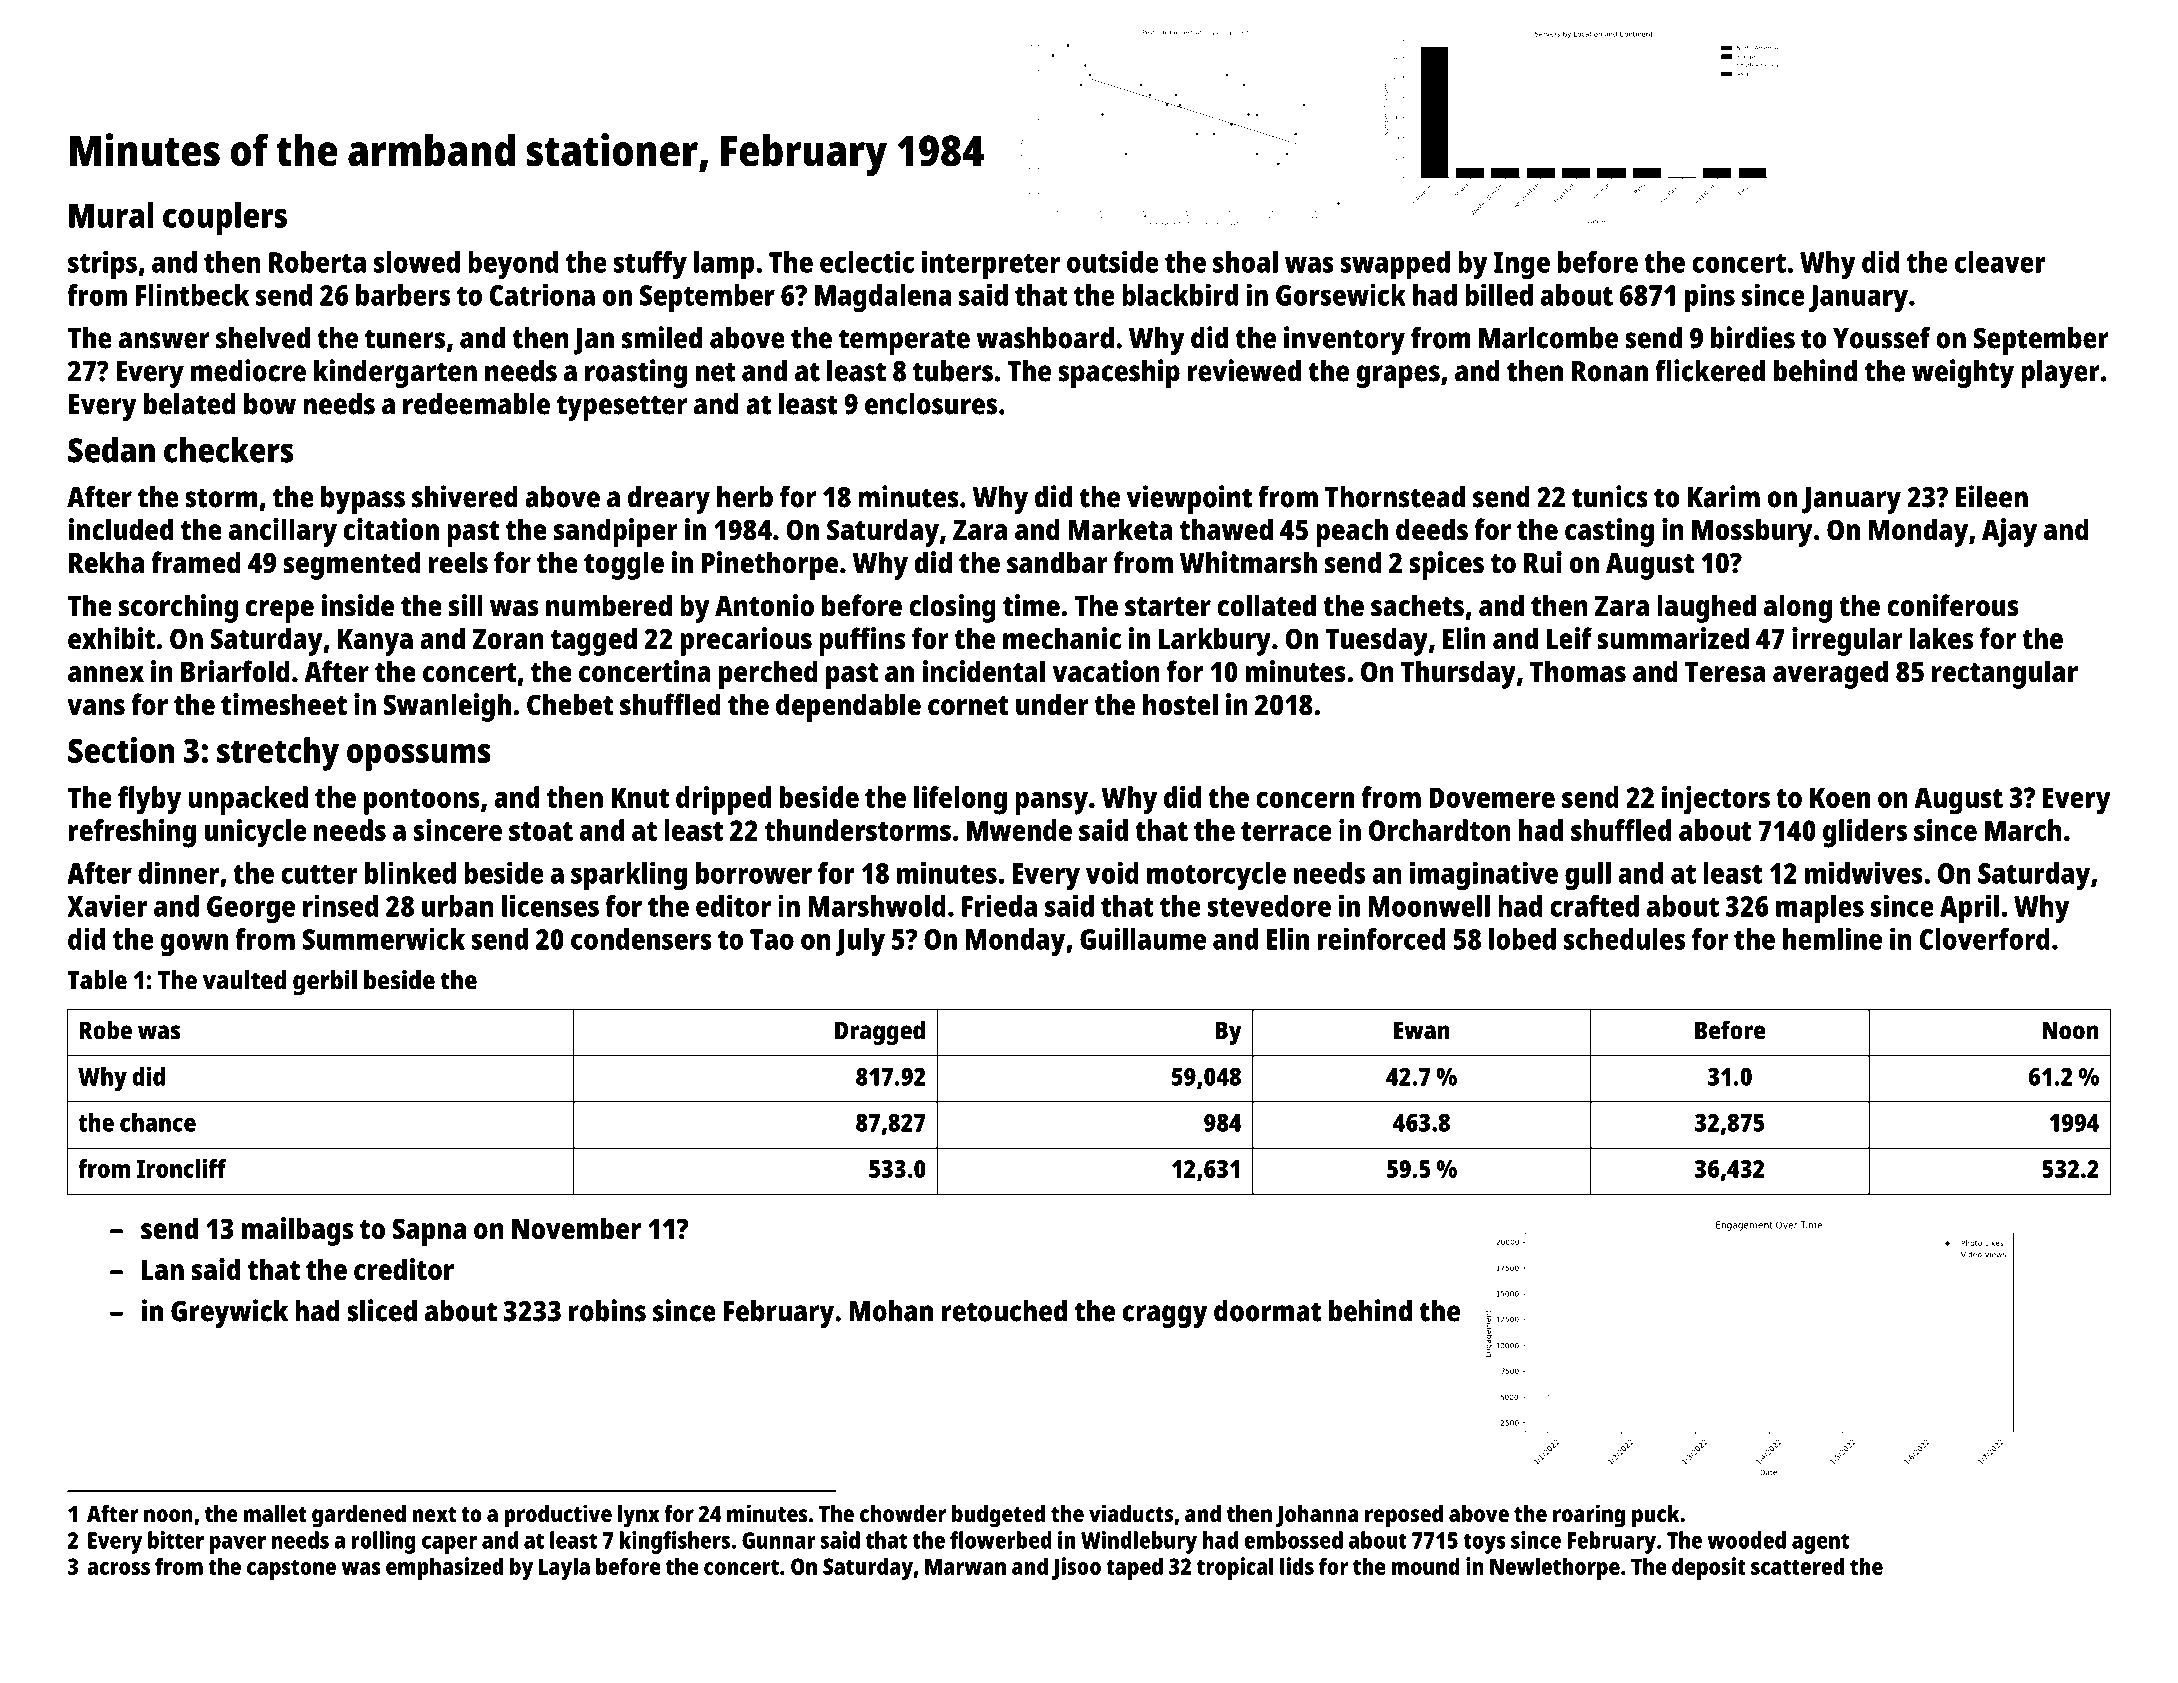 The height and width of the screenshot is (1683, 2178). Describe the element at coordinates (2000, 262) in the screenshot. I see `cleaver` at that location.
